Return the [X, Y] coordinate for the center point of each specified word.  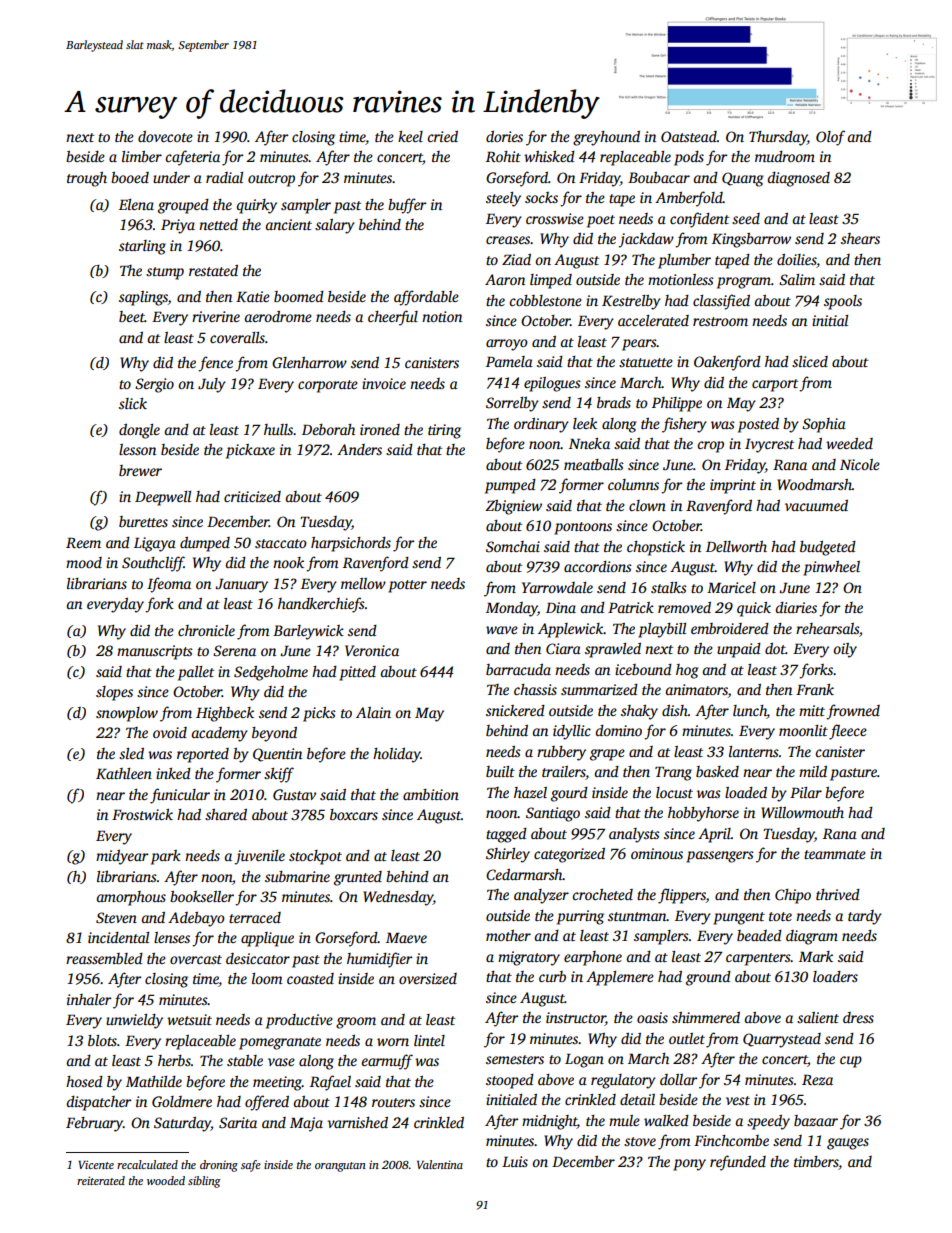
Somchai [513, 546]
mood [84, 562]
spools [843, 302]
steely [503, 199]
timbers [816, 1161]
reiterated [101, 1180]
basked [717, 771]
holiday [397, 755]
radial [224, 177]
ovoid [170, 732]
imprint [733, 486]
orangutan [340, 1167]
